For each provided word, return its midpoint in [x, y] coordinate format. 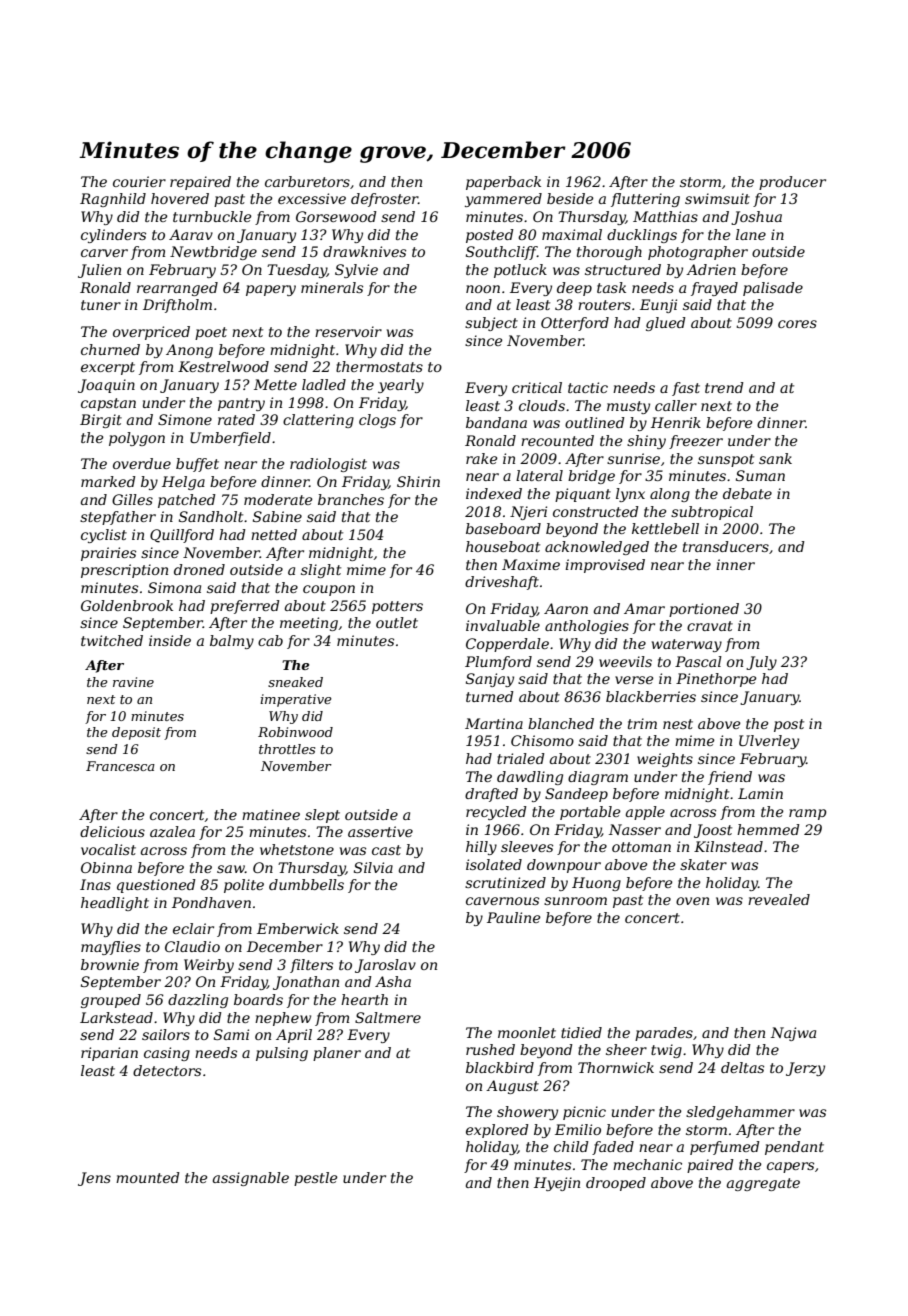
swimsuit [717, 198]
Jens [94, 1179]
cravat [710, 626]
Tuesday [297, 271]
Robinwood [295, 732]
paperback [503, 183]
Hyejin [557, 1184]
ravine [133, 682]
